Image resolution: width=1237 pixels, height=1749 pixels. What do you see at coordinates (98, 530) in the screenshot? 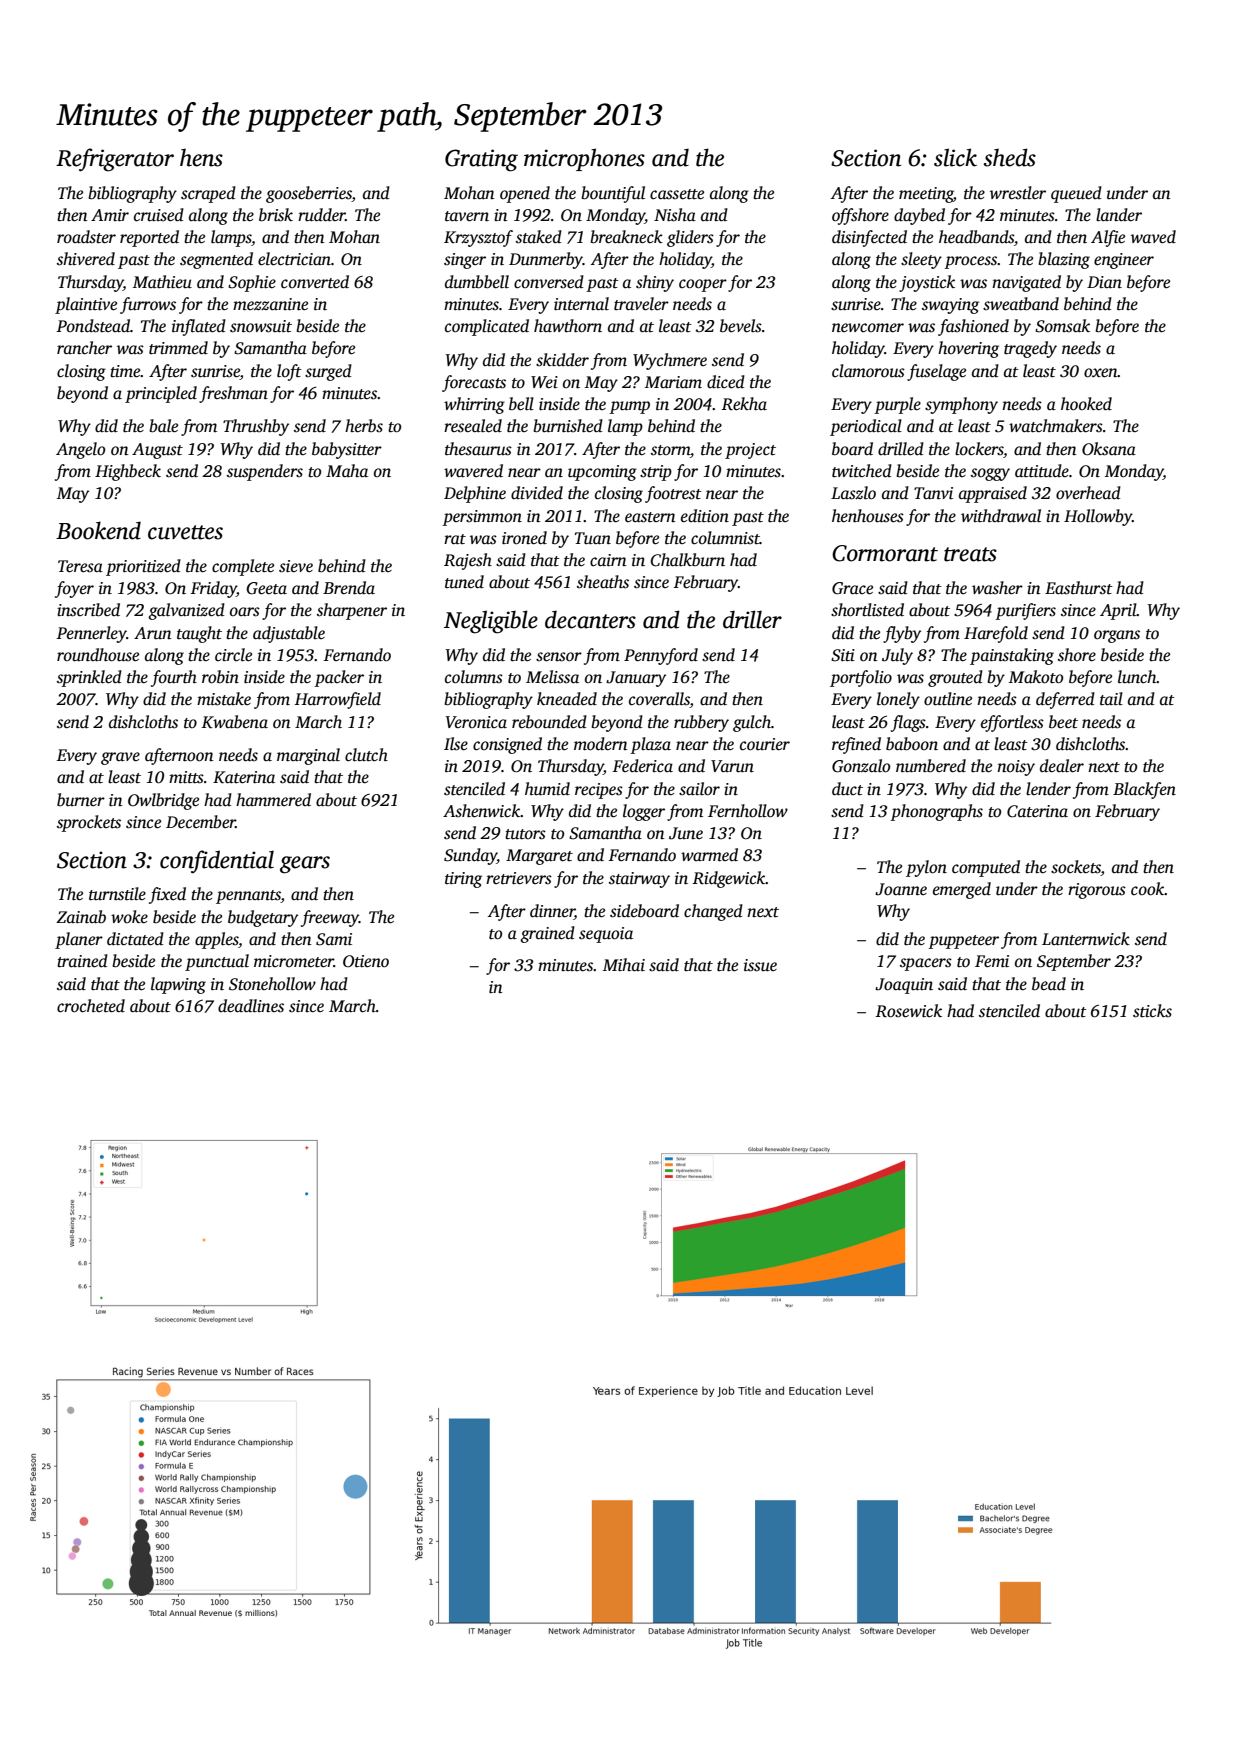
I see `Bookend` at bounding box center [98, 530].
